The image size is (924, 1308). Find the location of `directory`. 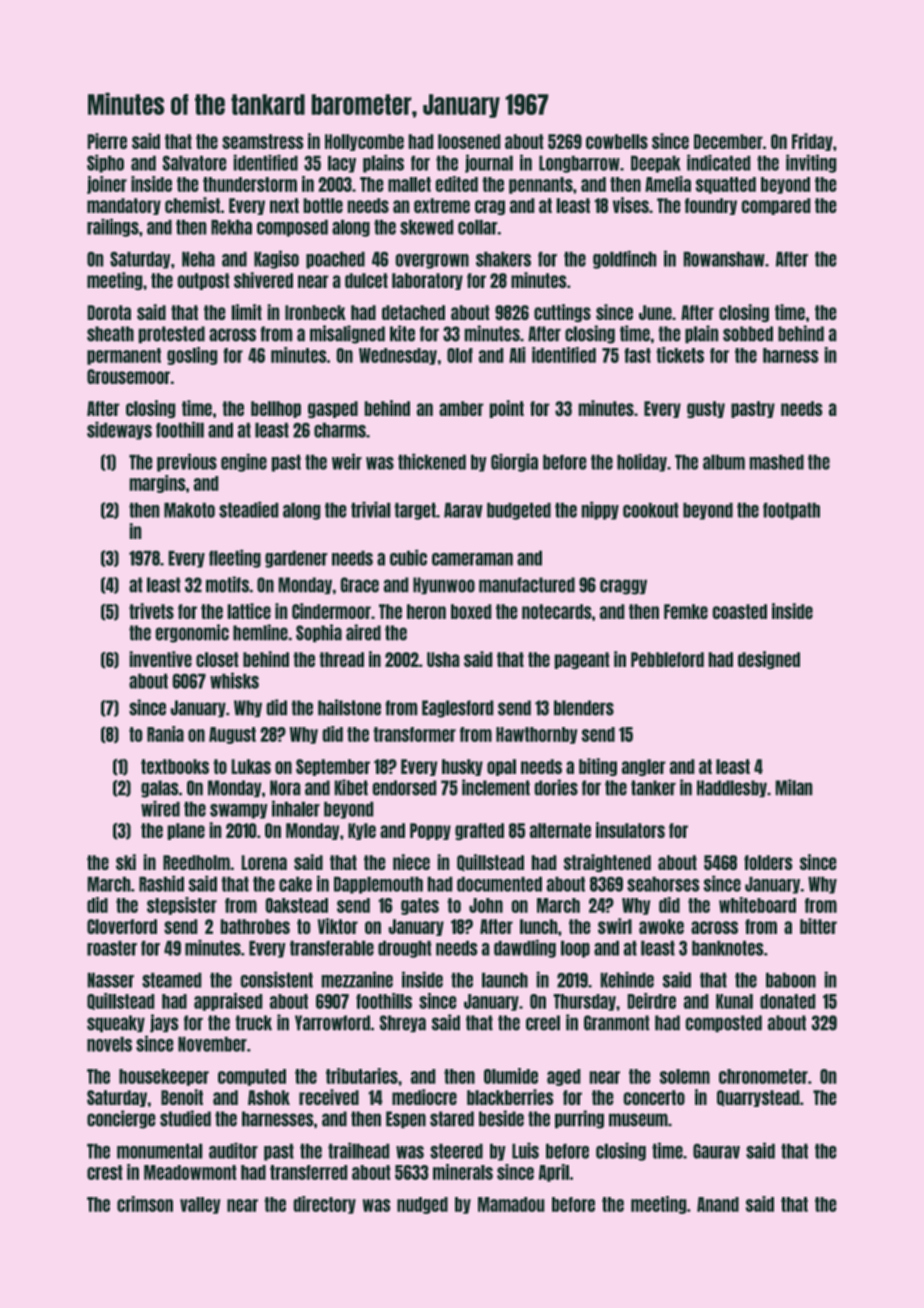

directory is located at coordinates (324, 1205).
